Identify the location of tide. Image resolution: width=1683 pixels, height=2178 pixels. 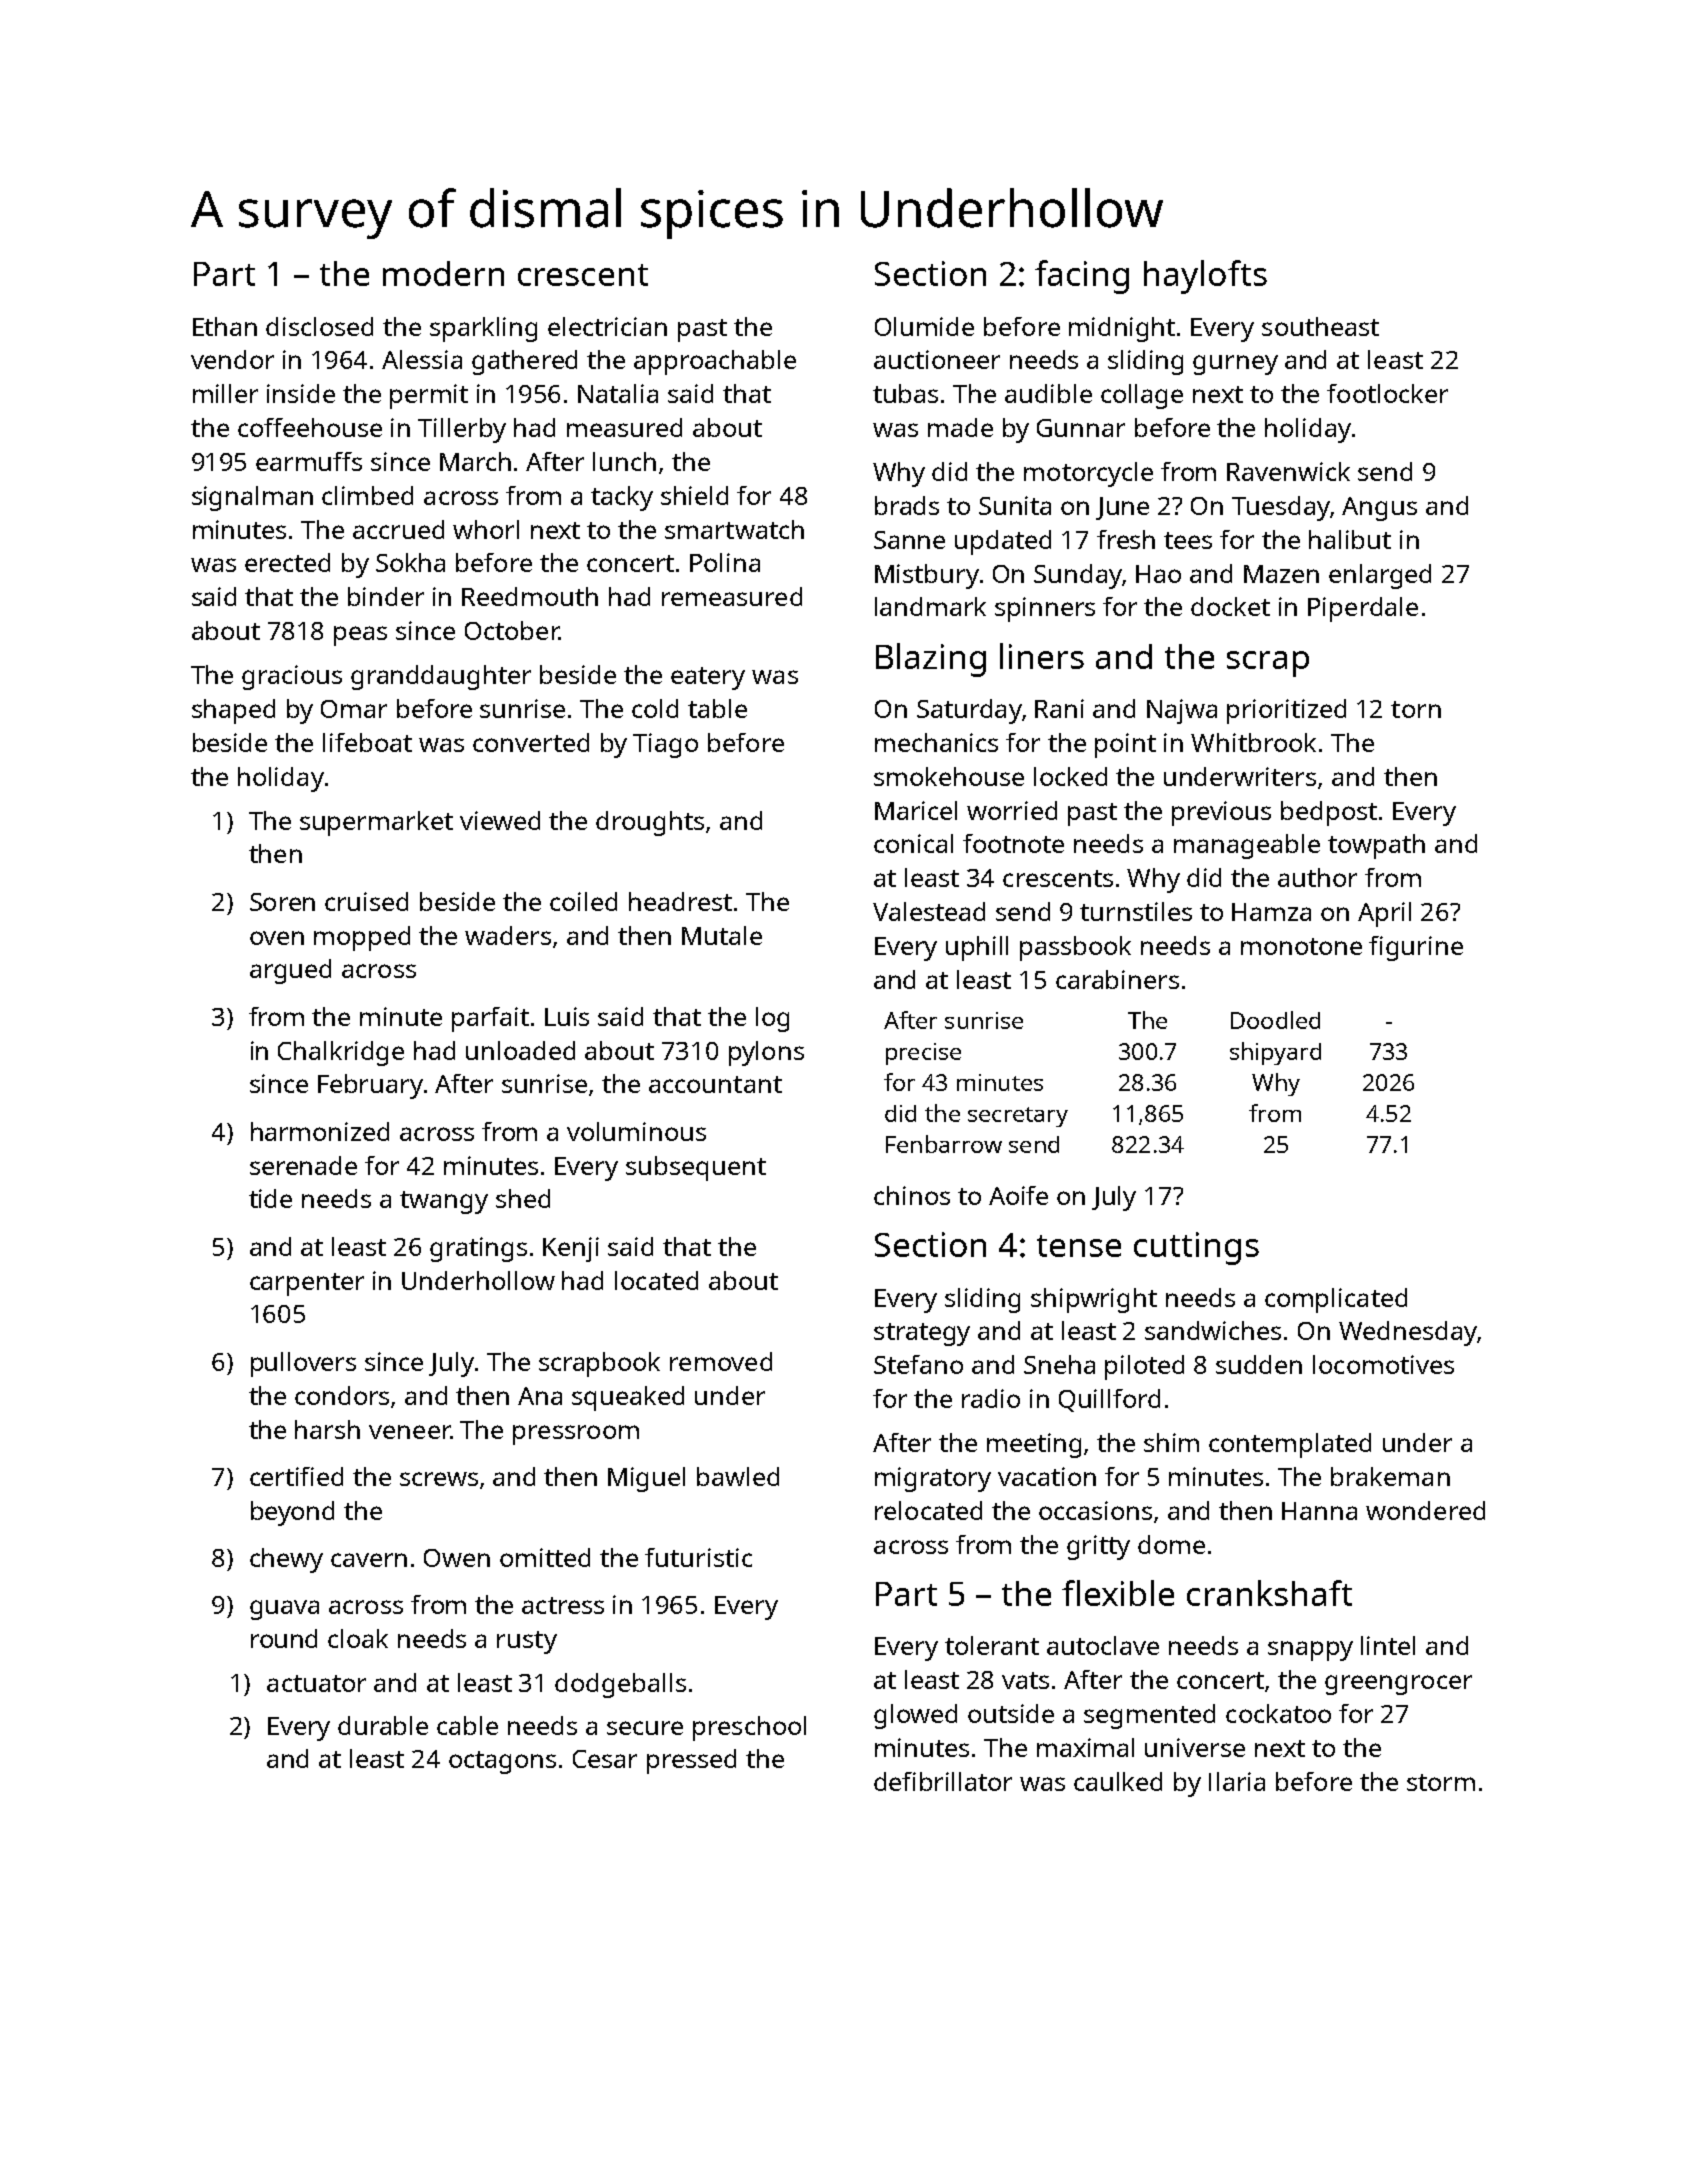
(270, 1198).
